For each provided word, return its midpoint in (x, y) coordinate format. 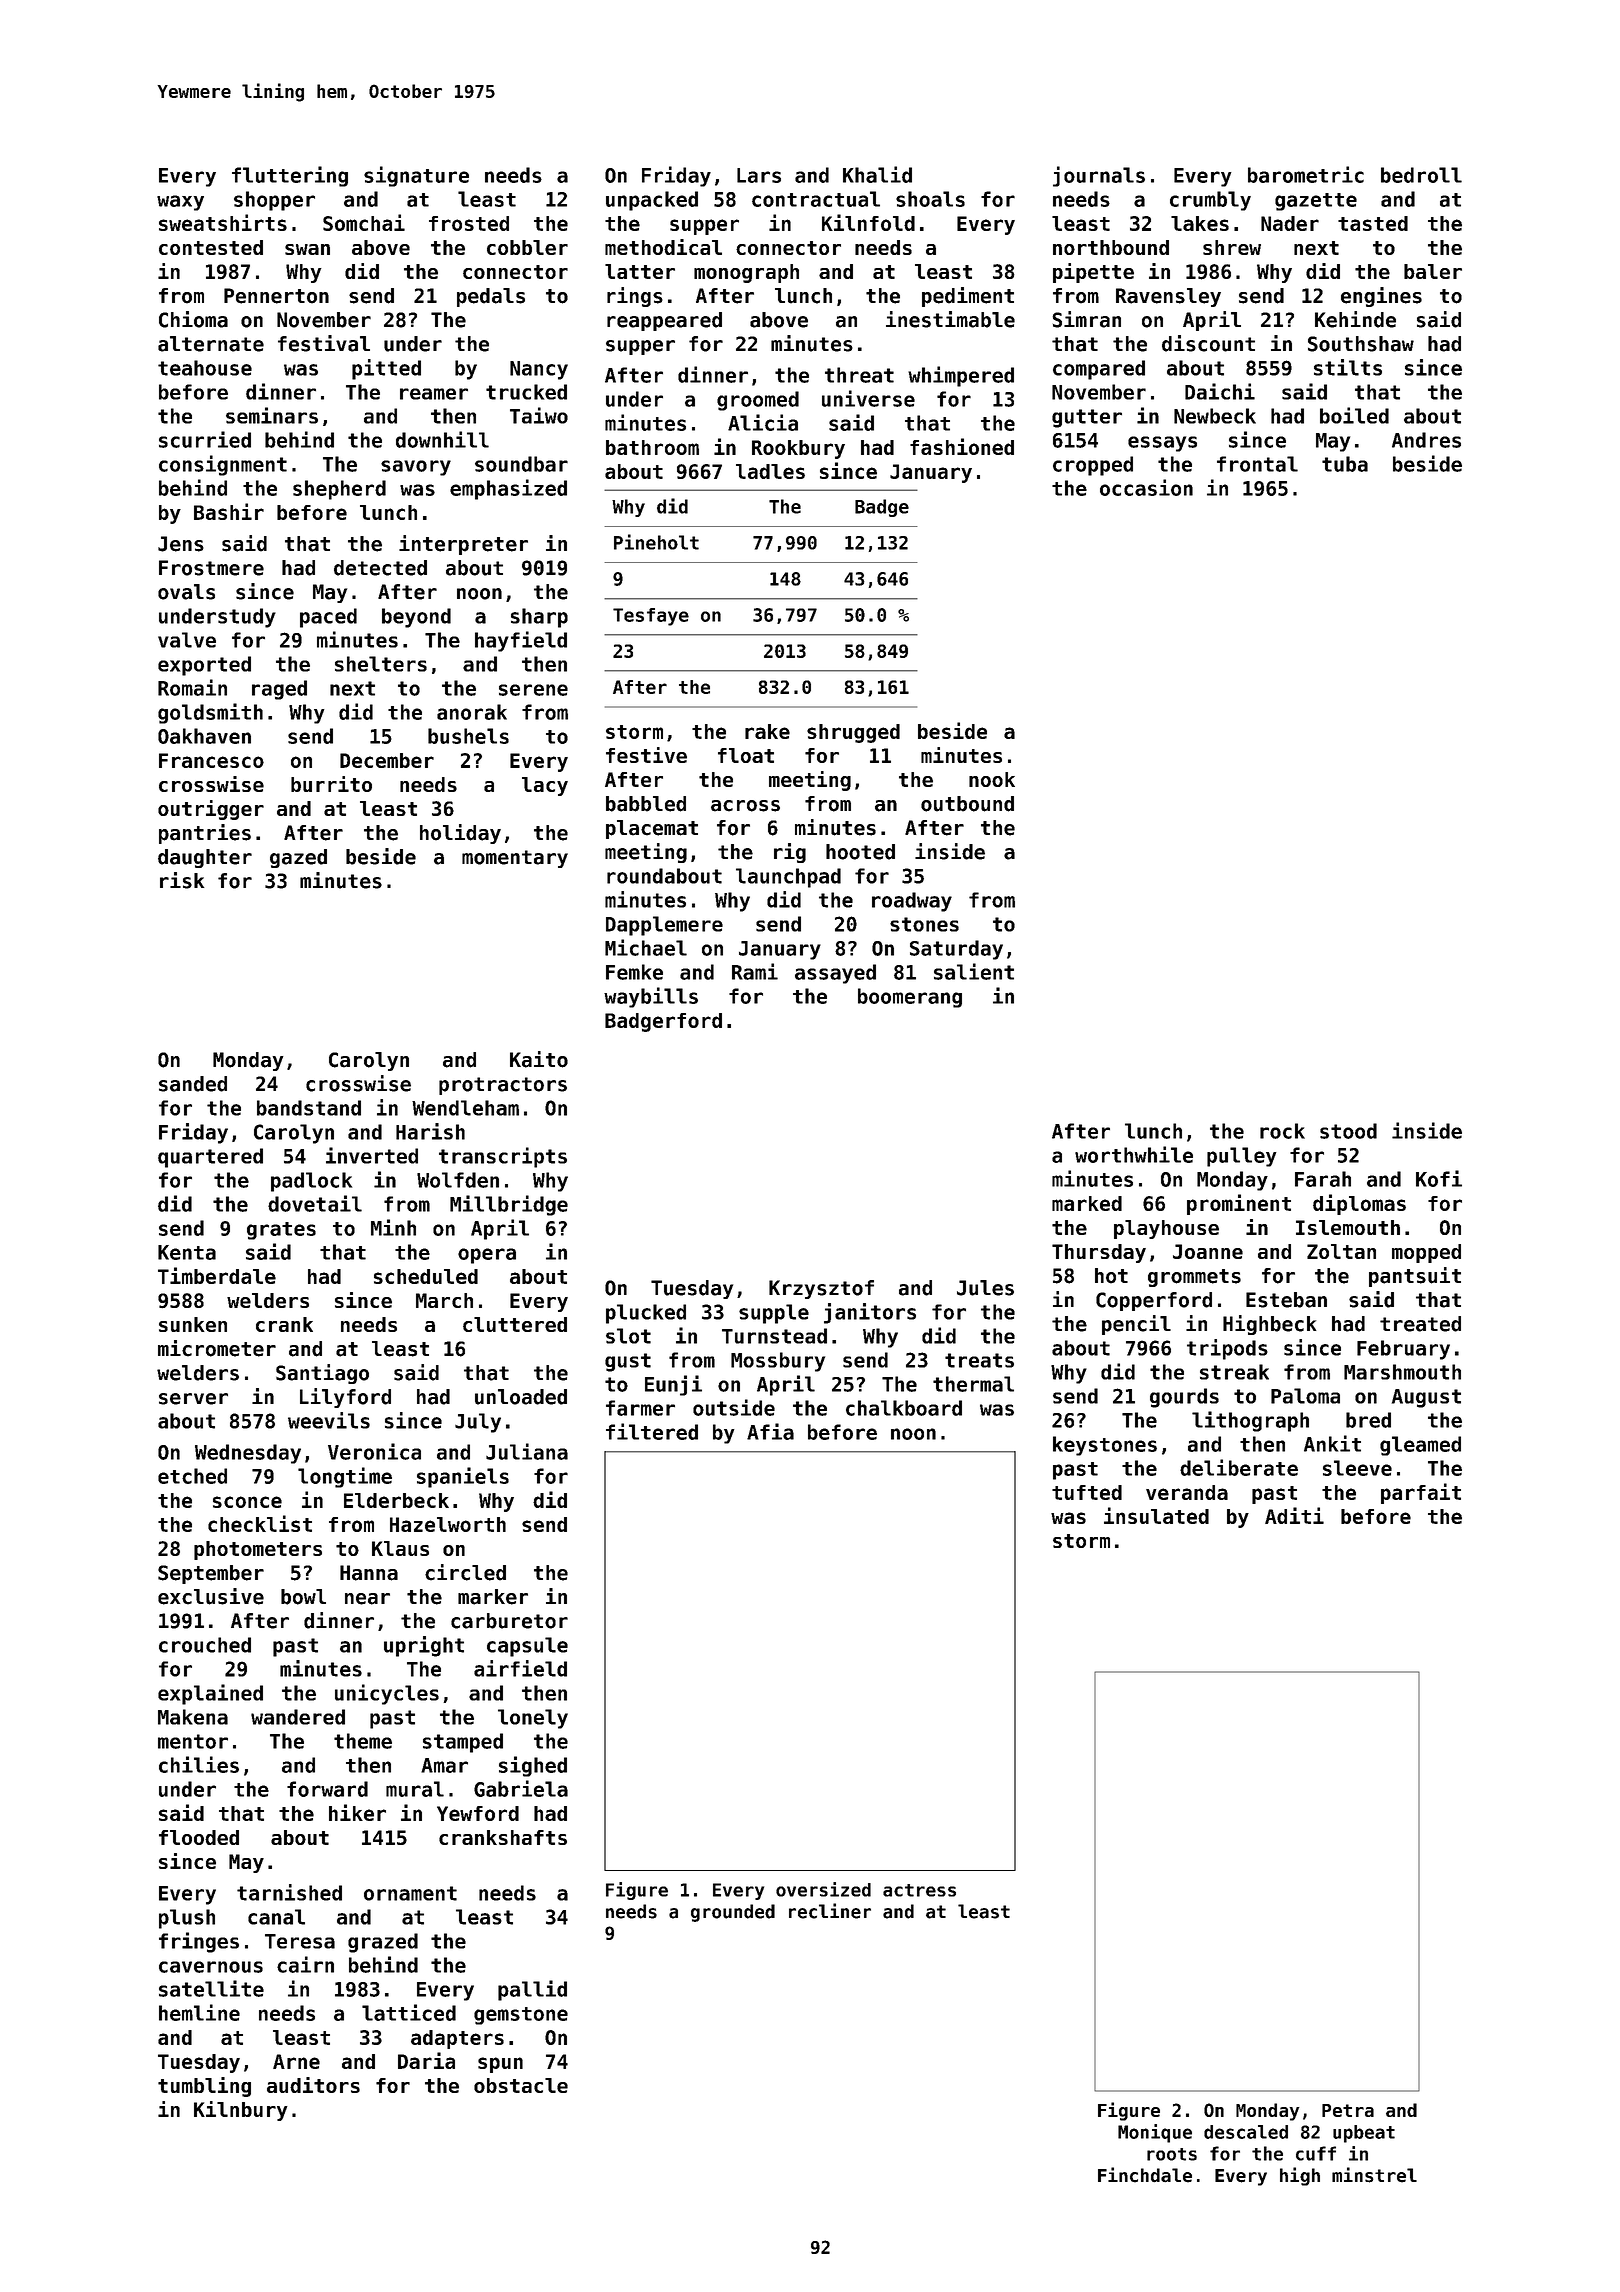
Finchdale (1145, 2175)
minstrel (1374, 2175)
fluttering (290, 176)
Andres (1426, 440)
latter (640, 271)
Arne (296, 2061)
